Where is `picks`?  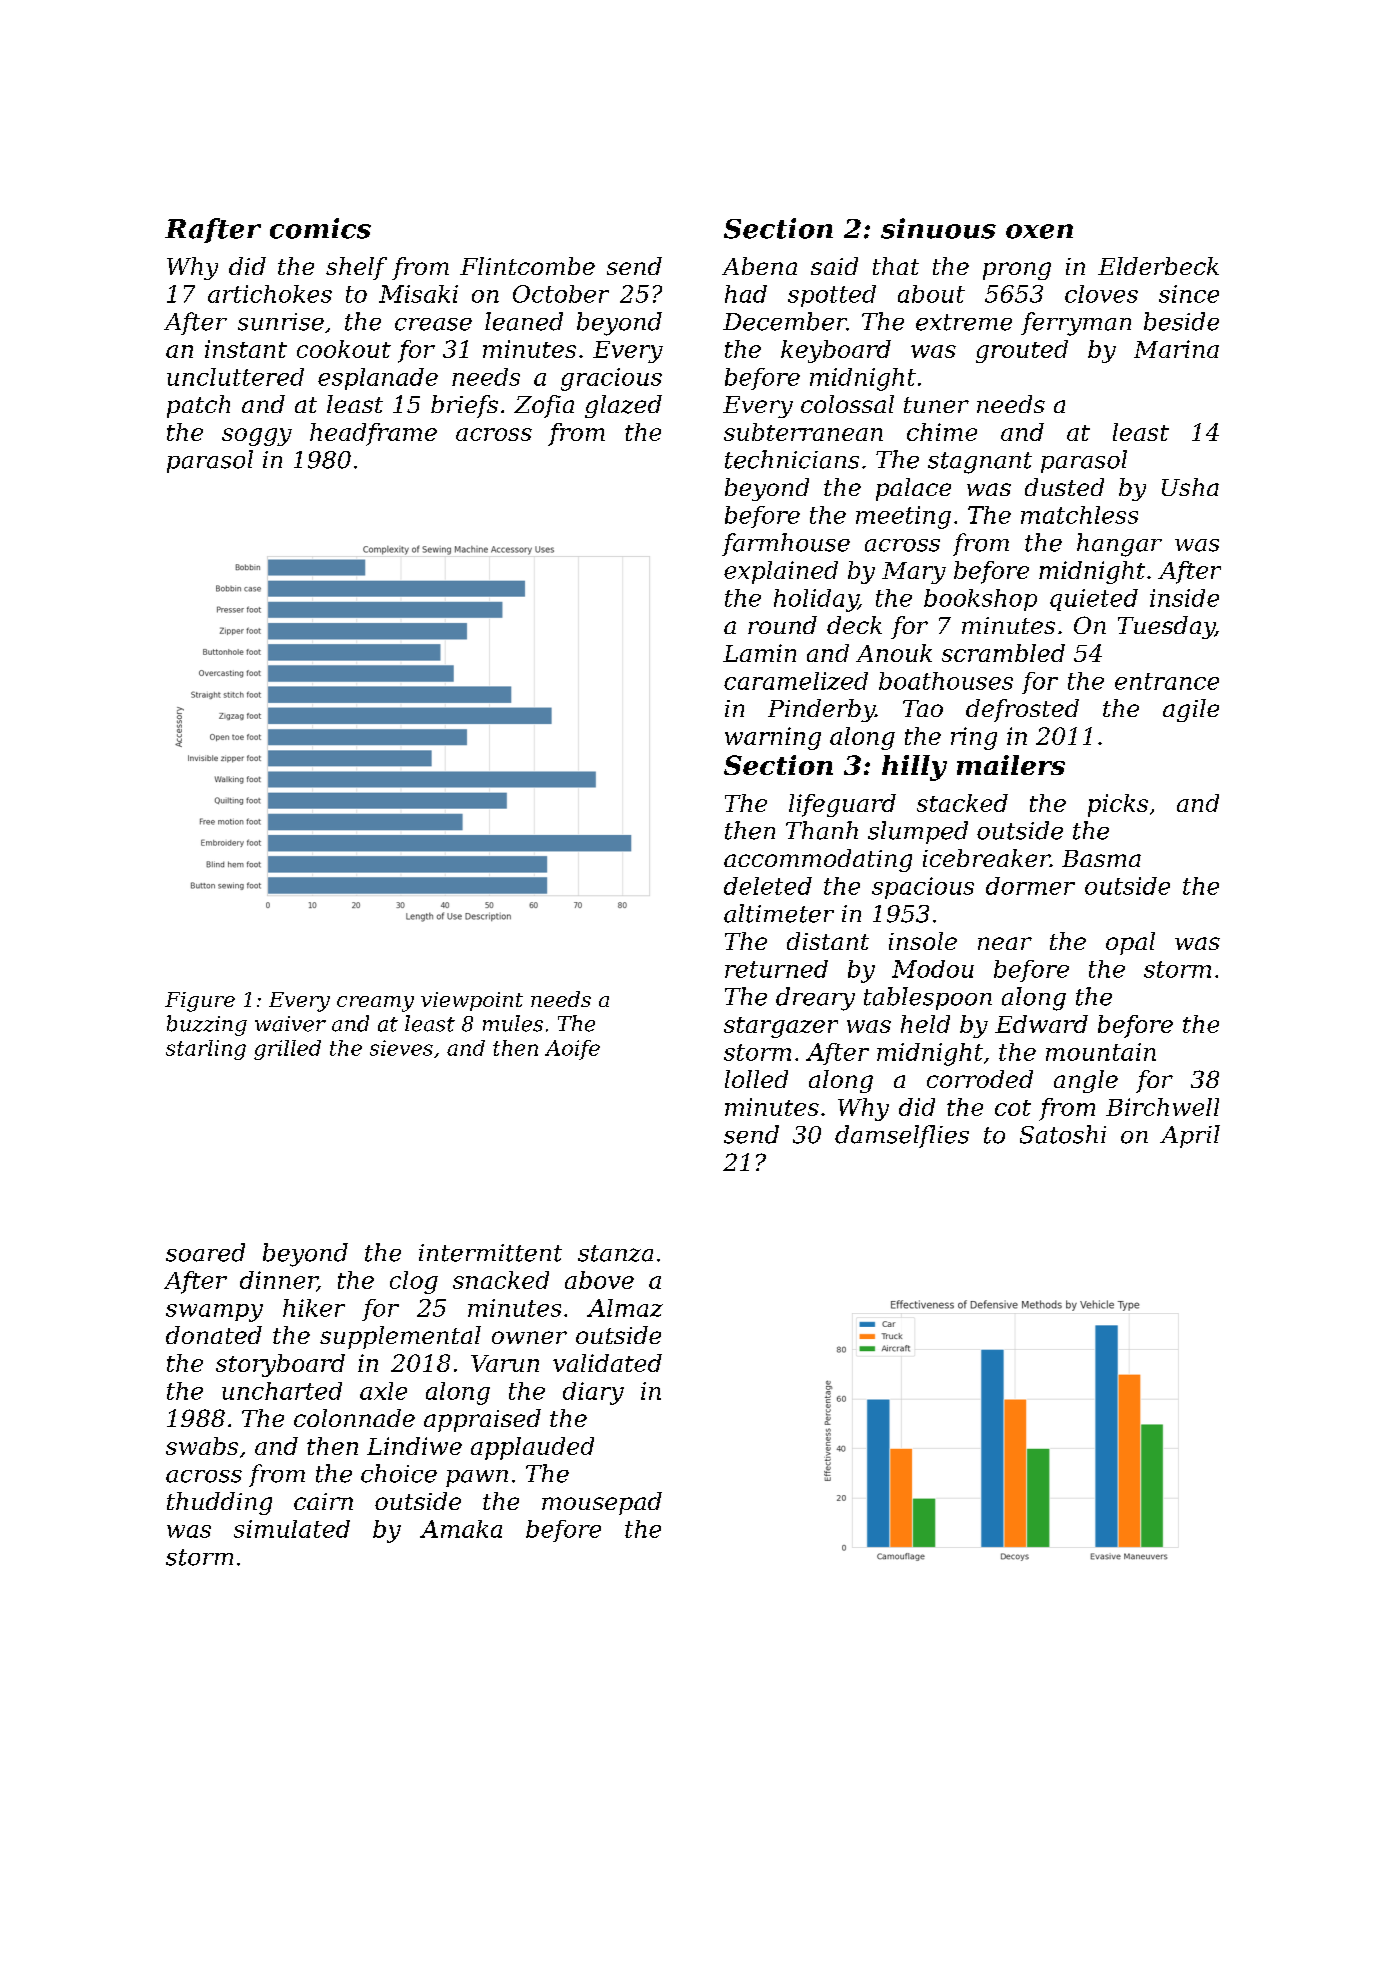 picks is located at coordinates (1118, 805).
